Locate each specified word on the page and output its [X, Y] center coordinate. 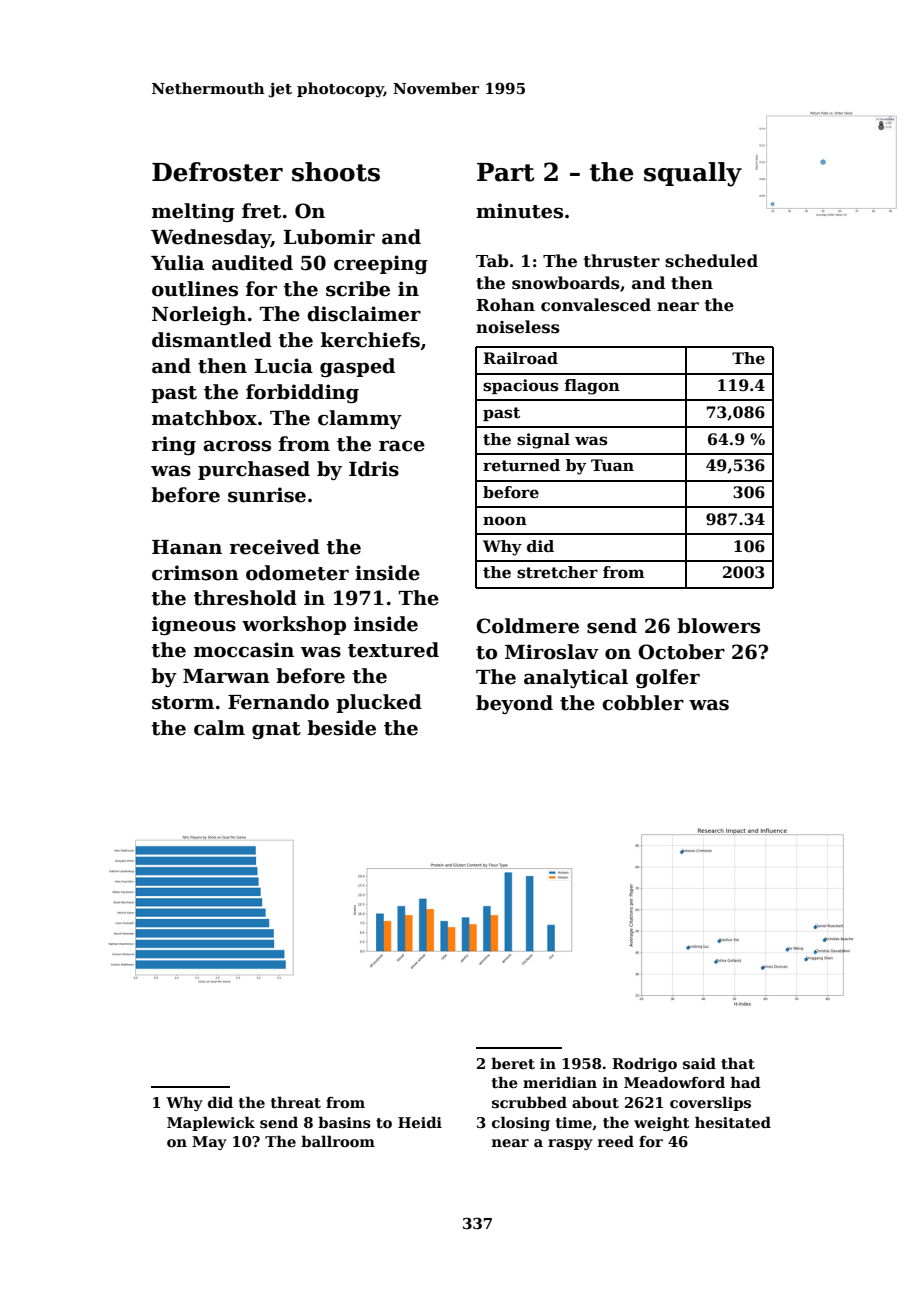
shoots [336, 172]
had [746, 1082]
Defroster [217, 172]
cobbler [643, 703]
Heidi [420, 1122]
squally [693, 174]
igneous [194, 625]
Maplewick [211, 1123]
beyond [514, 704]
